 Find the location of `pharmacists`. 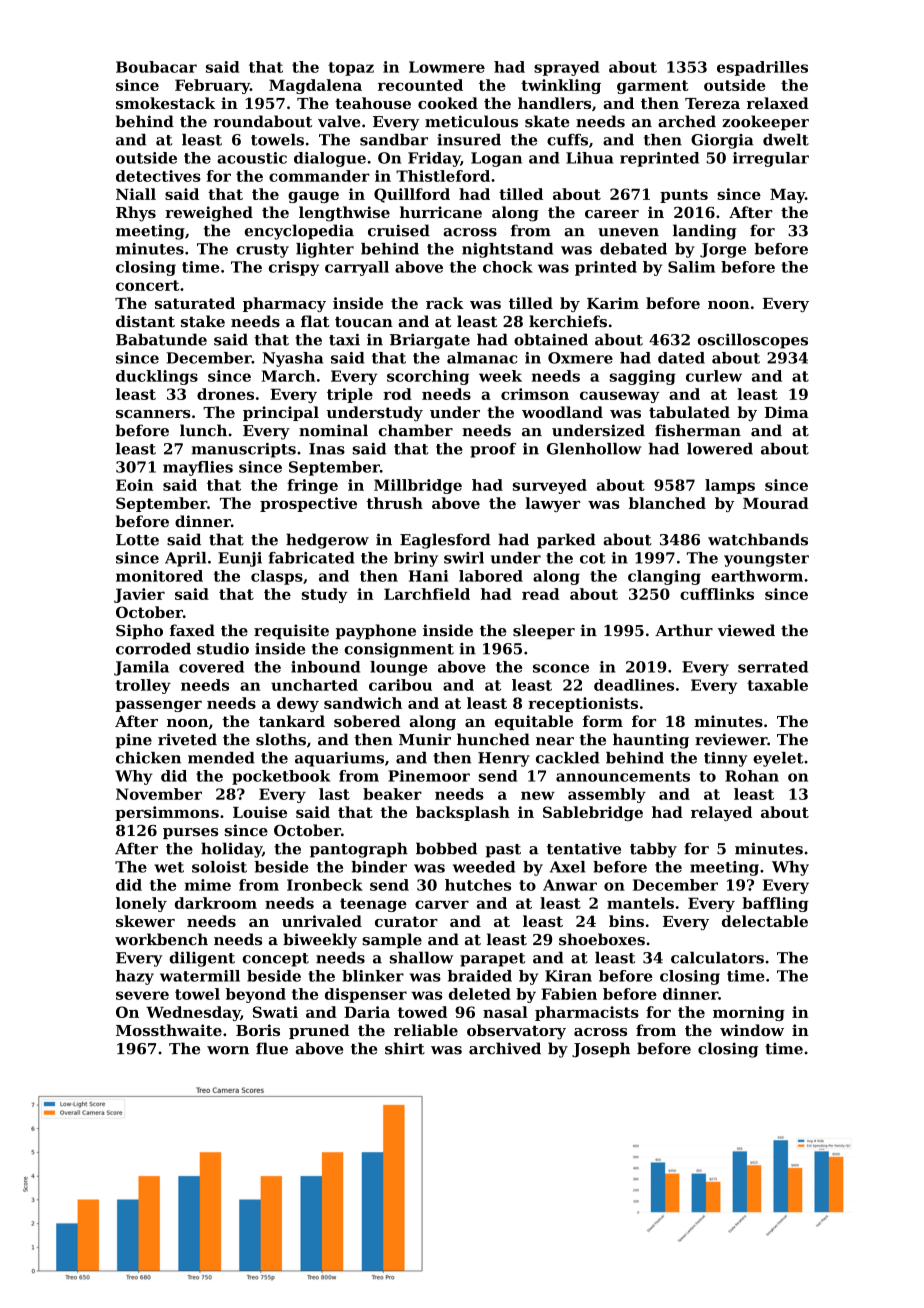

pharmacists is located at coordinates (587, 1013).
